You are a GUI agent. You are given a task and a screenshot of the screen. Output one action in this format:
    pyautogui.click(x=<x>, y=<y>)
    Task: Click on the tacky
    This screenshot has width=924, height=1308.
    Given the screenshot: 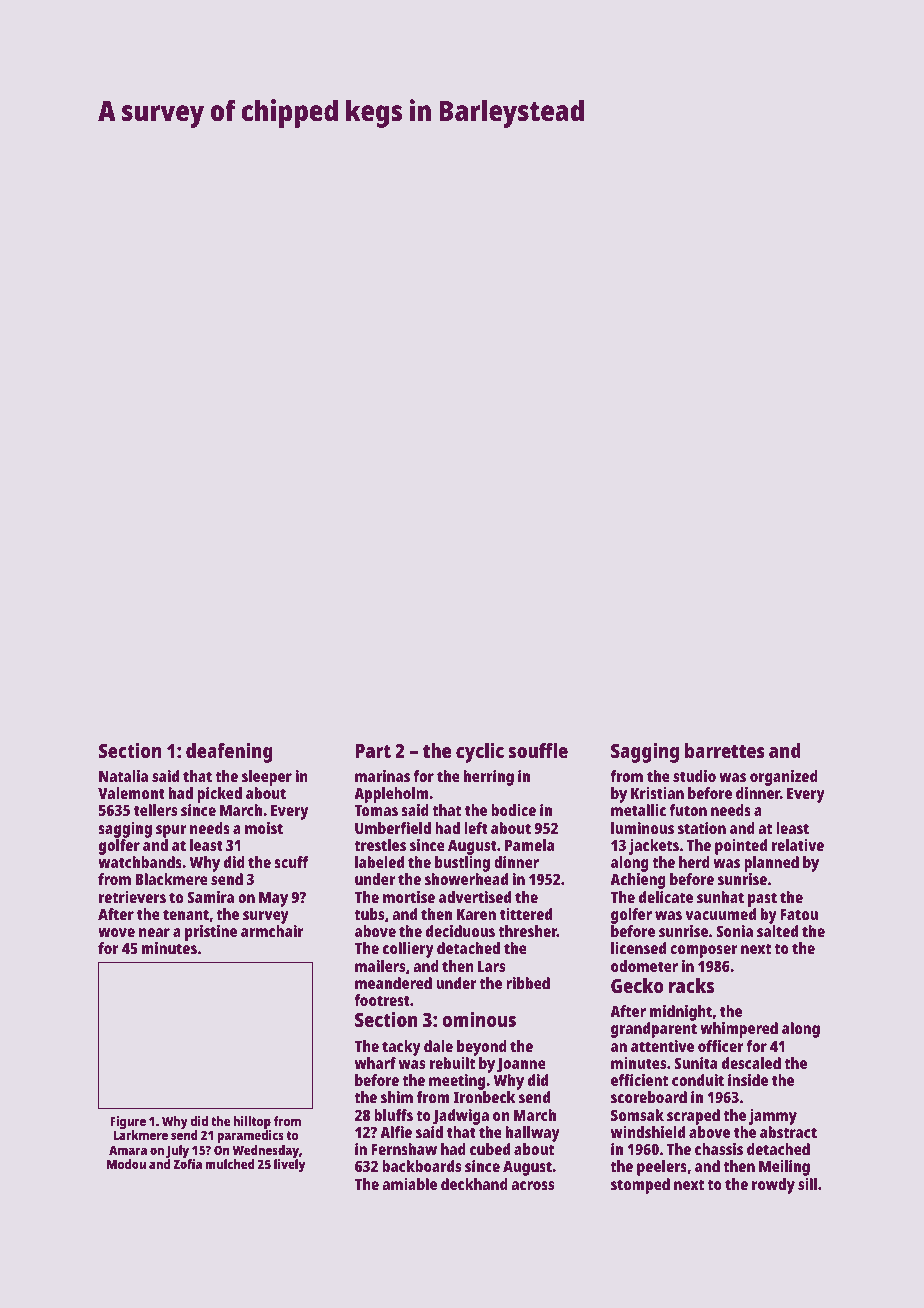 What is the action you would take?
    pyautogui.click(x=401, y=1048)
